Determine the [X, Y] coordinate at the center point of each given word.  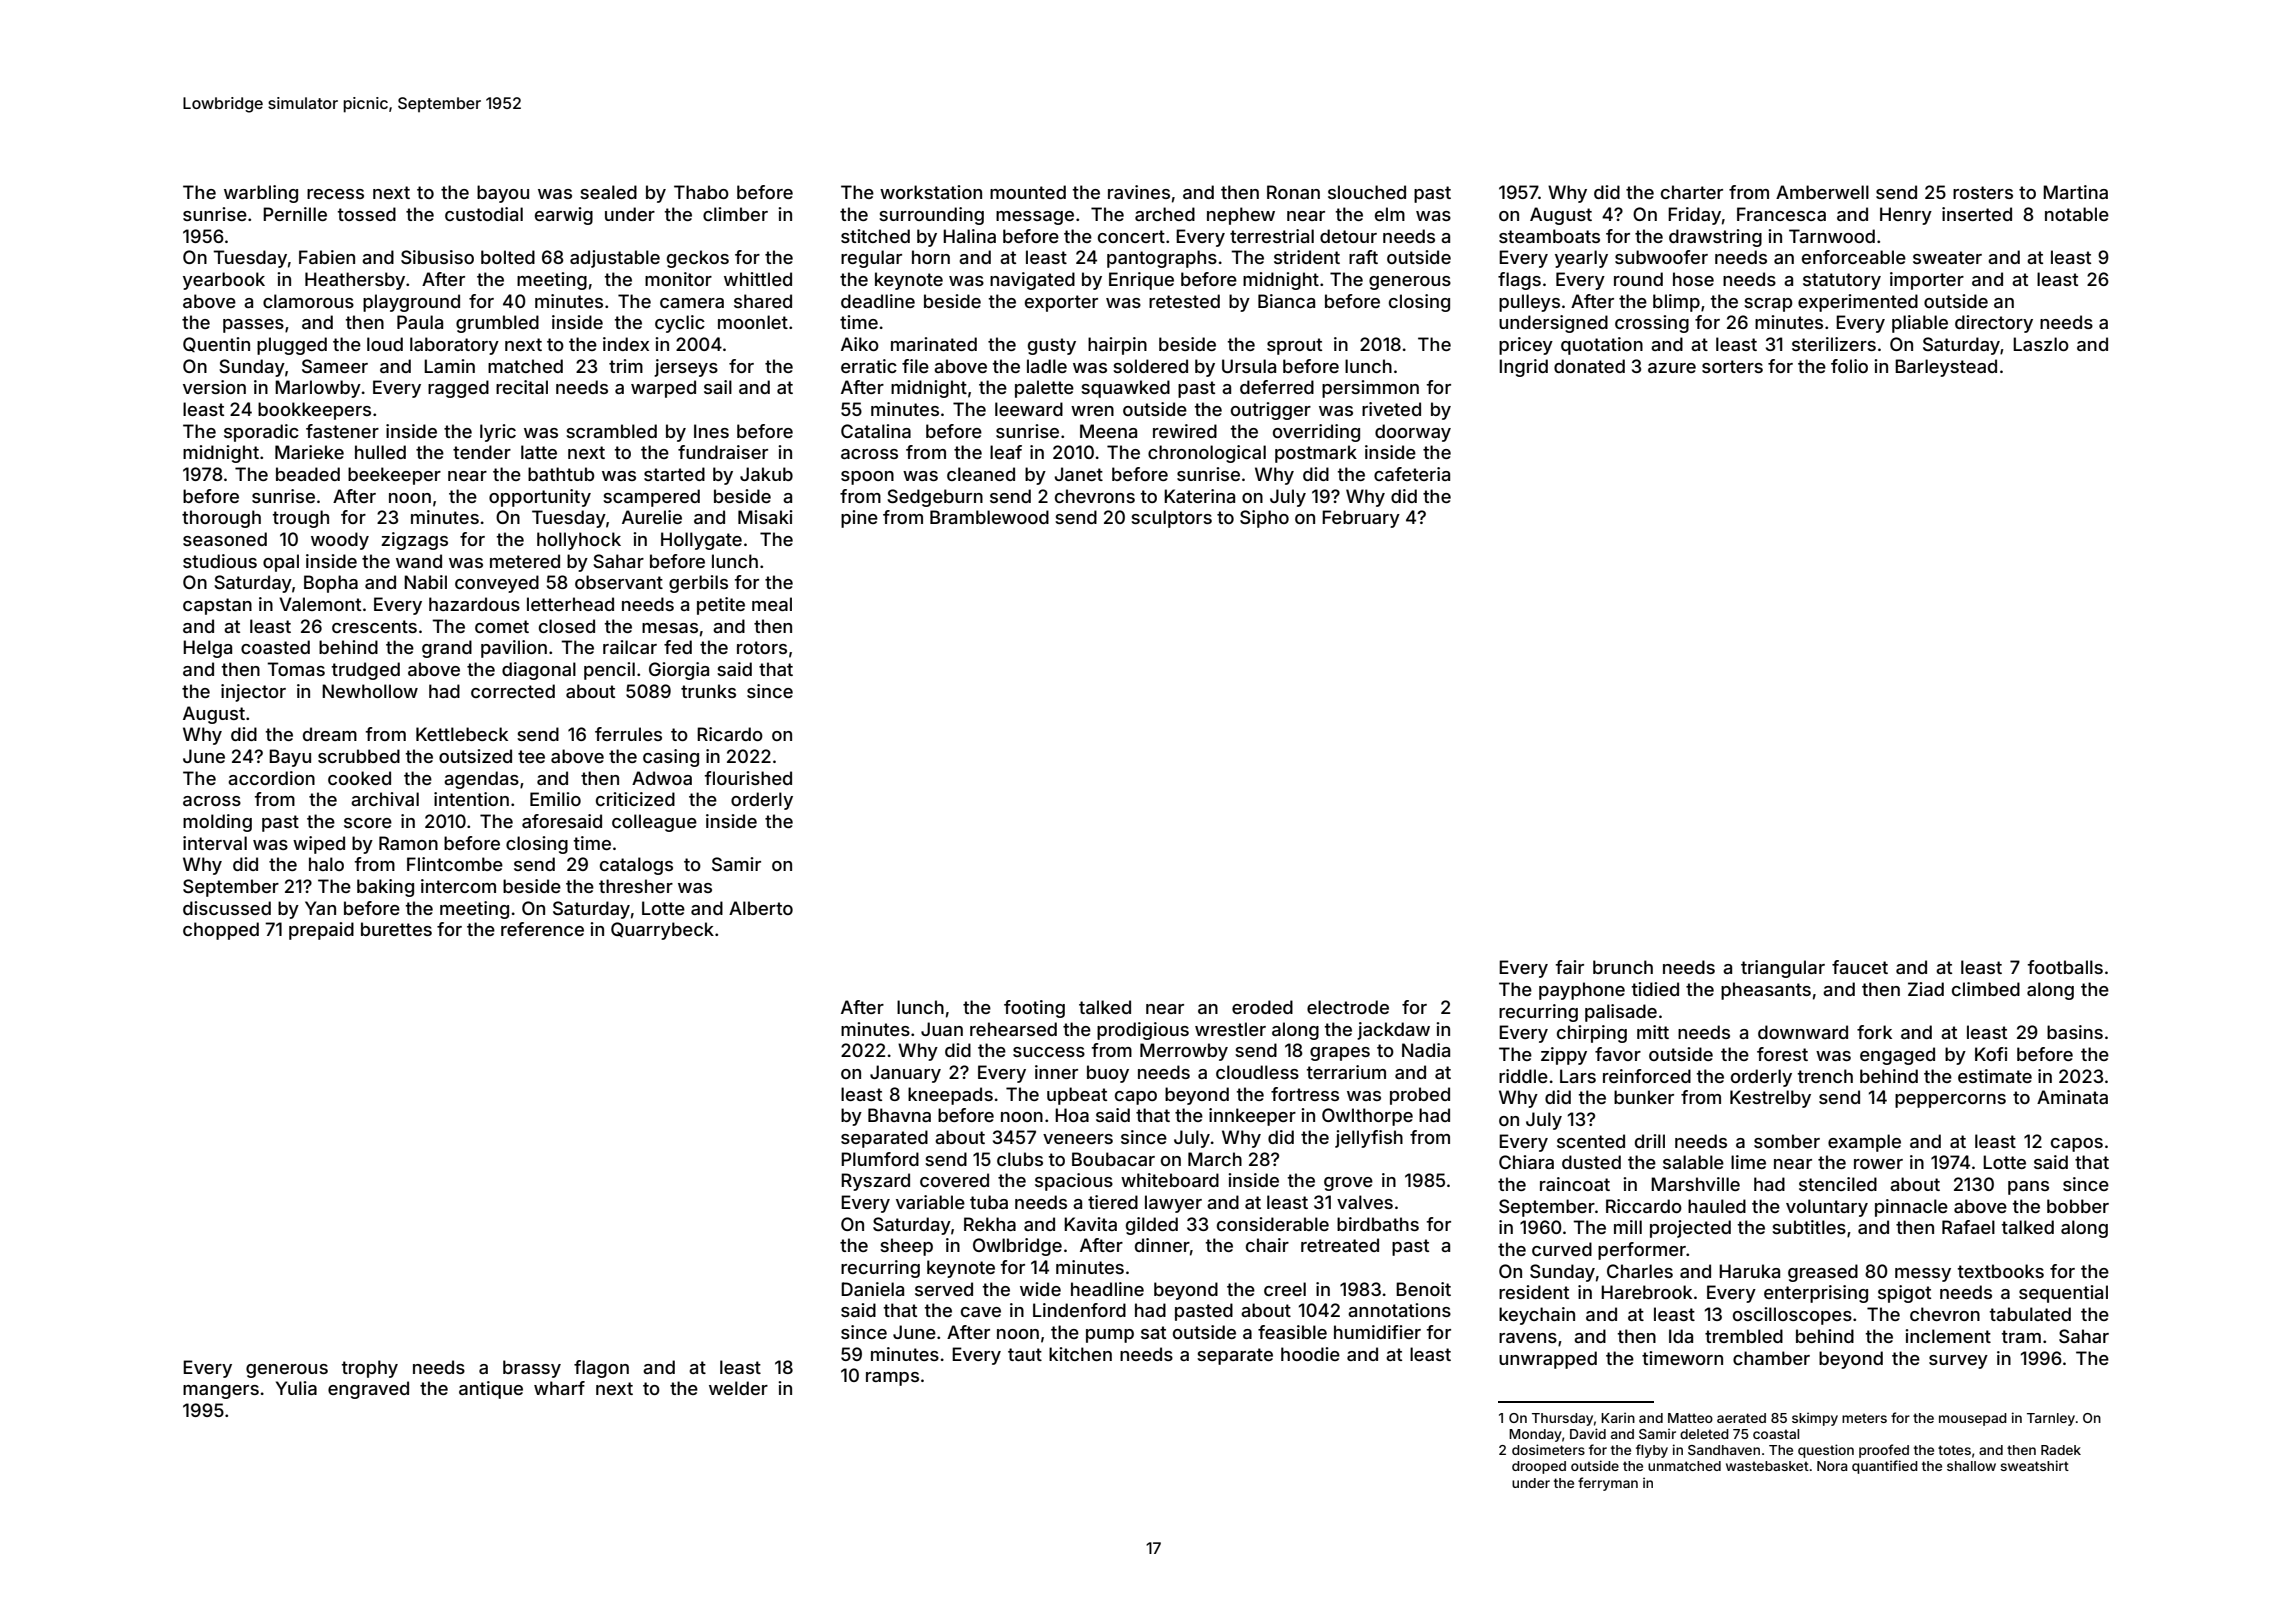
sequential [2063, 1294]
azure [1672, 368]
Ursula [1249, 366]
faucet [1860, 967]
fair [1569, 967]
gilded [1152, 1226]
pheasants [1766, 991]
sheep [906, 1247]
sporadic [261, 433]
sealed [608, 192]
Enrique [1141, 281]
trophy [369, 1369]
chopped [221, 931]
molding [217, 823]
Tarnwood [1832, 236]
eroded [1262, 1007]
